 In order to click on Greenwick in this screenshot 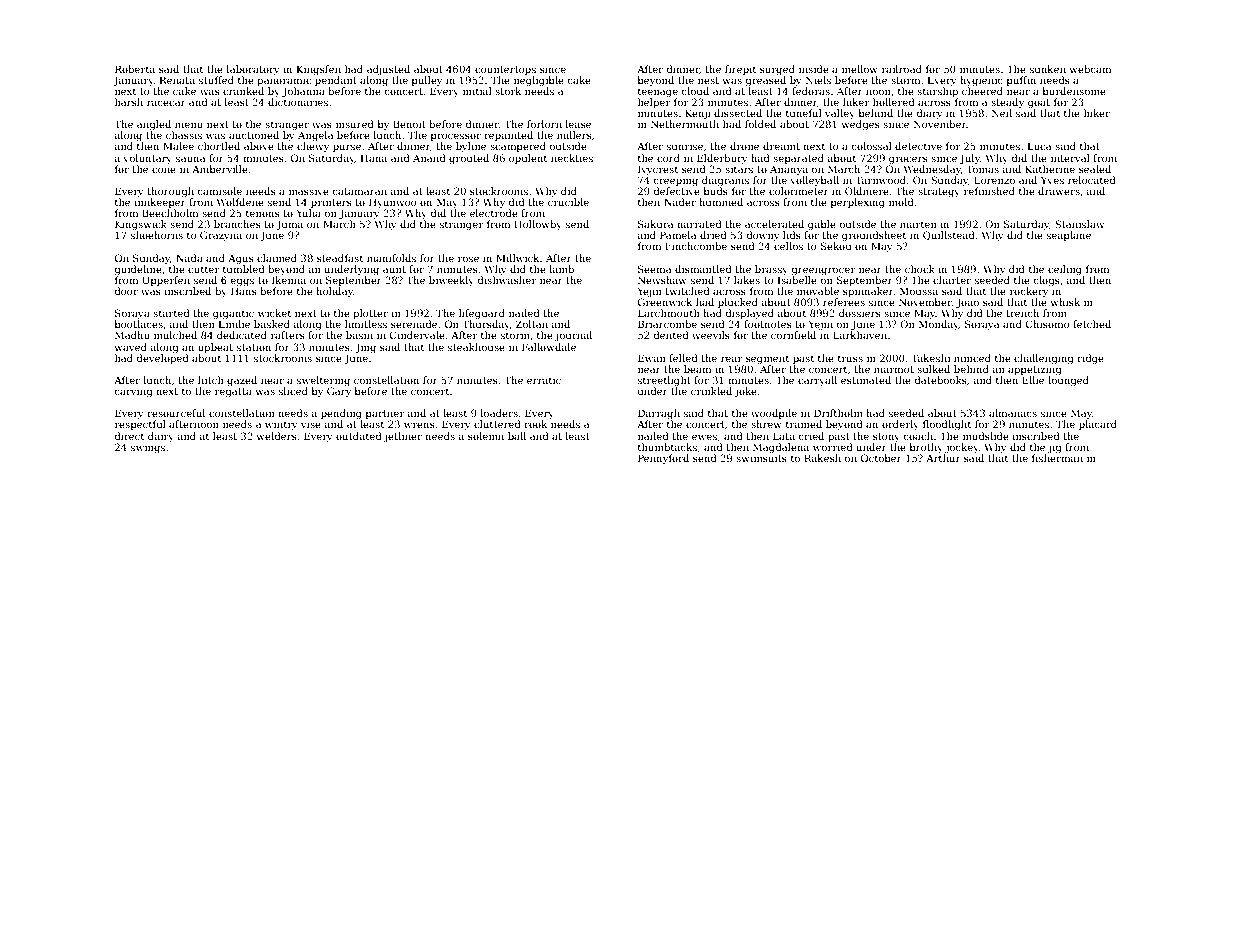, I will do `click(665, 302)`.
